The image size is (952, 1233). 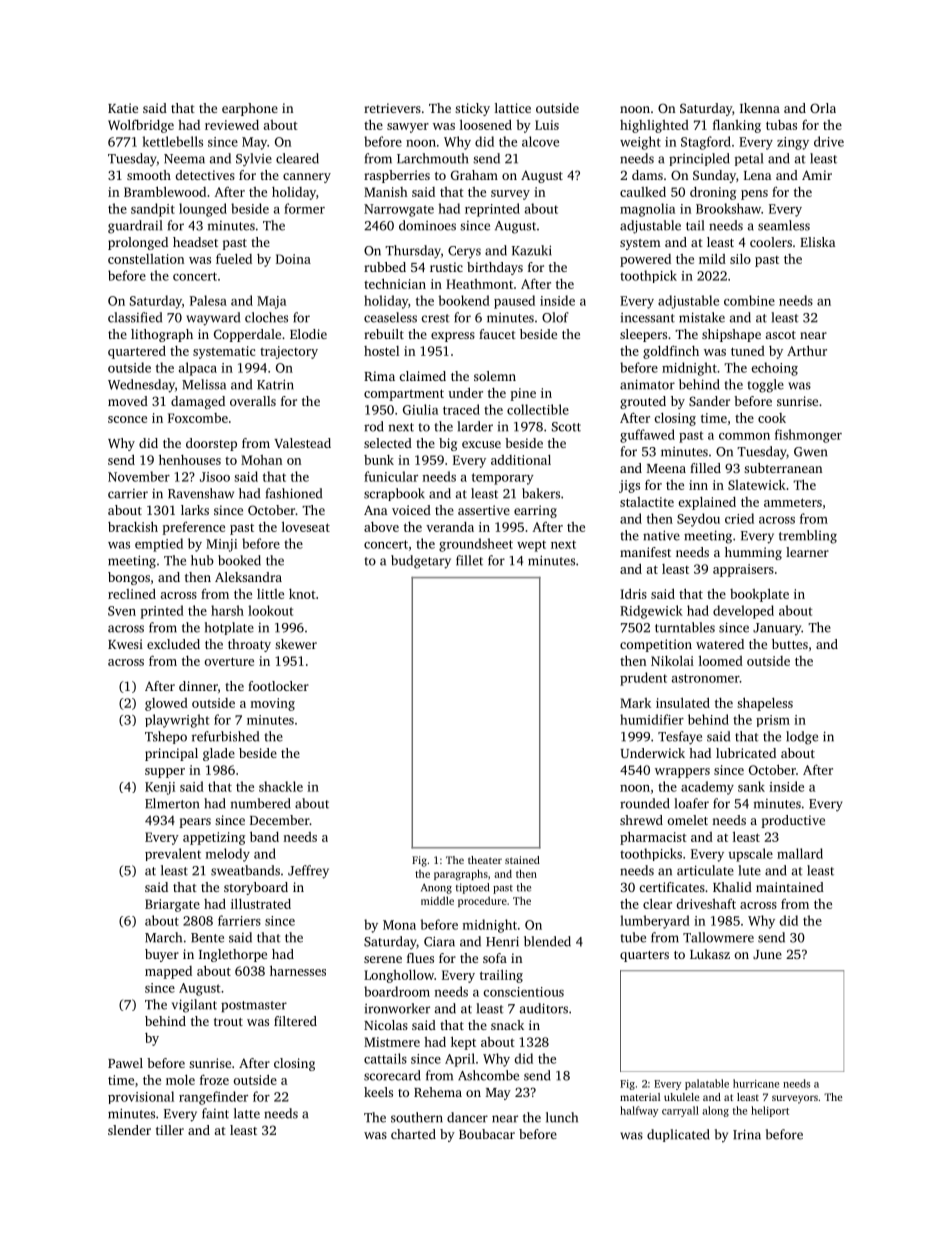 I want to click on Orla, so click(x=823, y=108).
